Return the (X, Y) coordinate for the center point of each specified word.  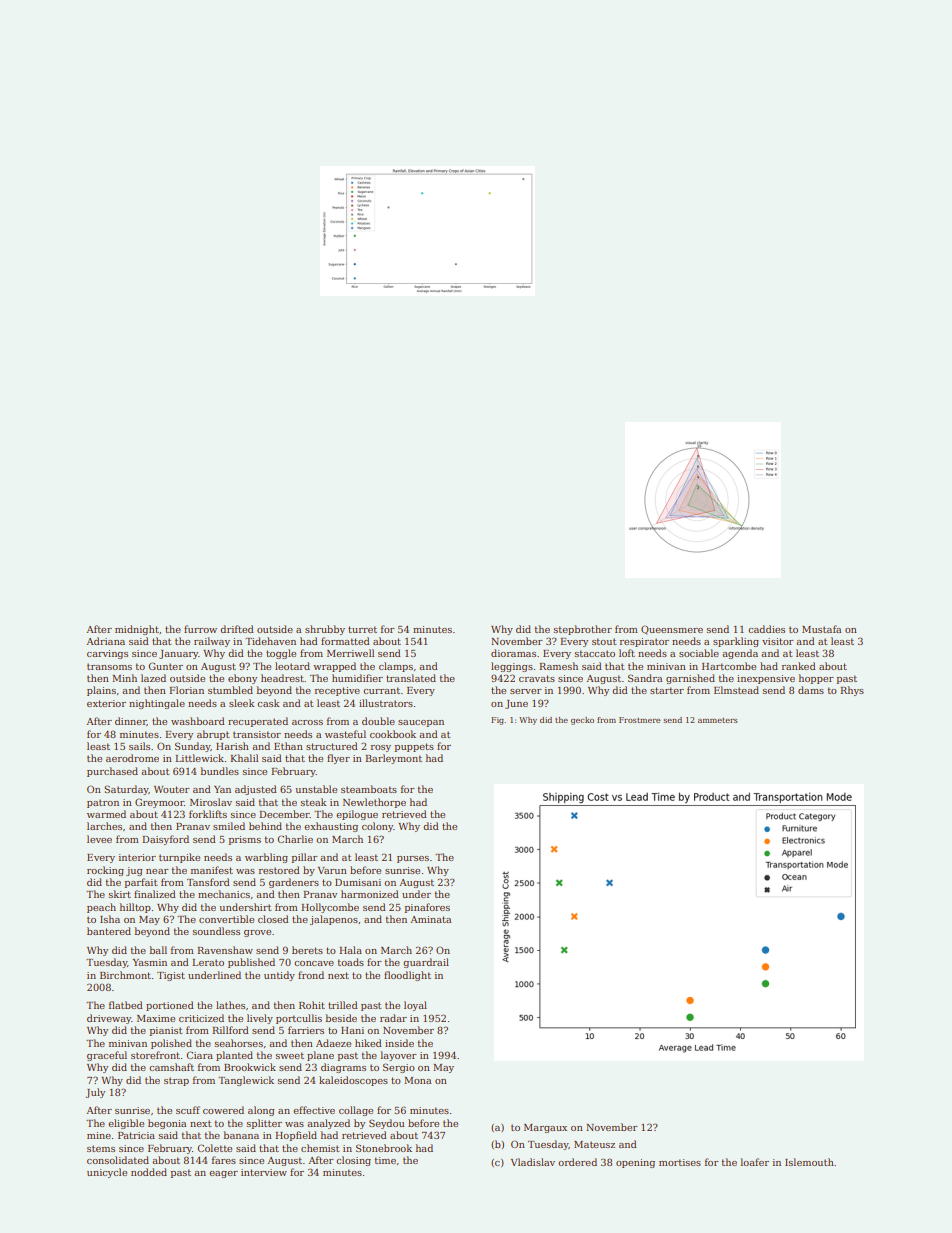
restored (279, 870)
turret (362, 629)
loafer (755, 1162)
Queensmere (672, 630)
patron (103, 803)
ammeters (717, 720)
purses (413, 859)
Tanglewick (246, 1081)
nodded (149, 1172)
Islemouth (809, 1162)
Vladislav (533, 1162)
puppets (414, 747)
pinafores (427, 908)
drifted (237, 629)
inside (399, 1043)
